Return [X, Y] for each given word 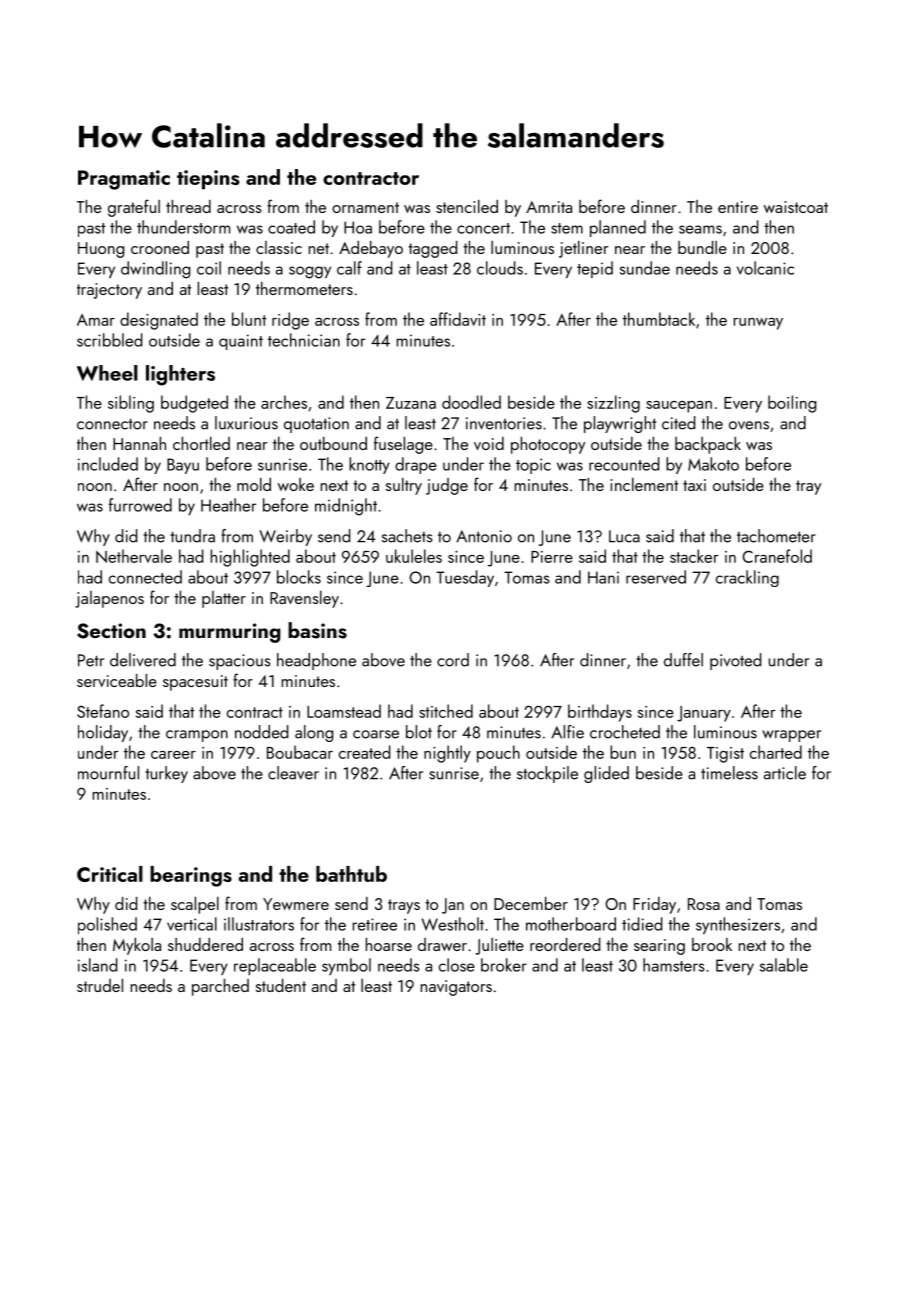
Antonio [484, 536]
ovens [749, 425]
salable [784, 965]
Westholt [452, 924]
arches [284, 402]
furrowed [140, 505]
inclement [644, 484]
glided [606, 774]
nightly [447, 754]
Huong [101, 250]
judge [447, 486]
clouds [500, 268]
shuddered [205, 944]
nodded [261, 732]
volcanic [765, 268]
